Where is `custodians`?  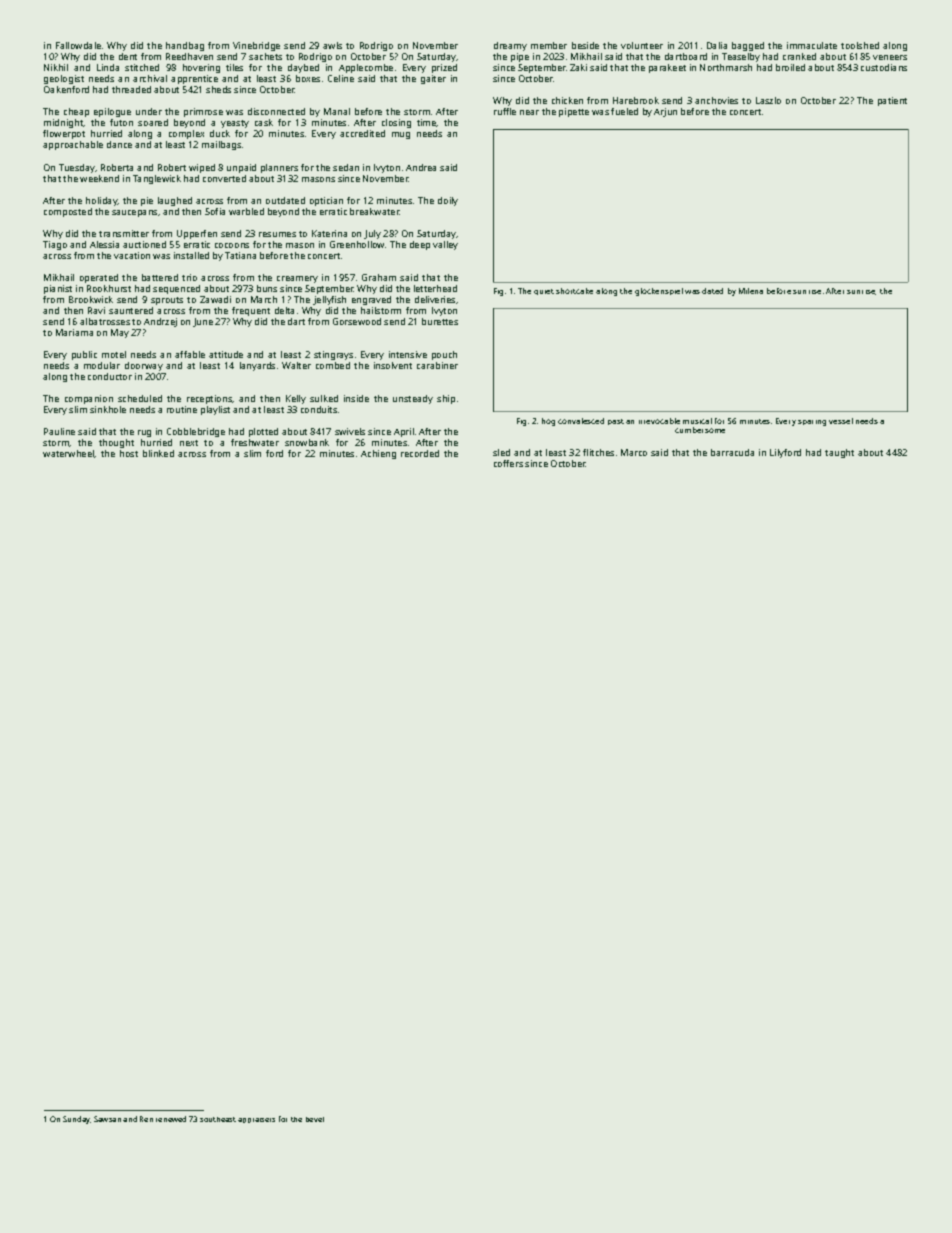
custodians is located at coordinates (884, 67).
